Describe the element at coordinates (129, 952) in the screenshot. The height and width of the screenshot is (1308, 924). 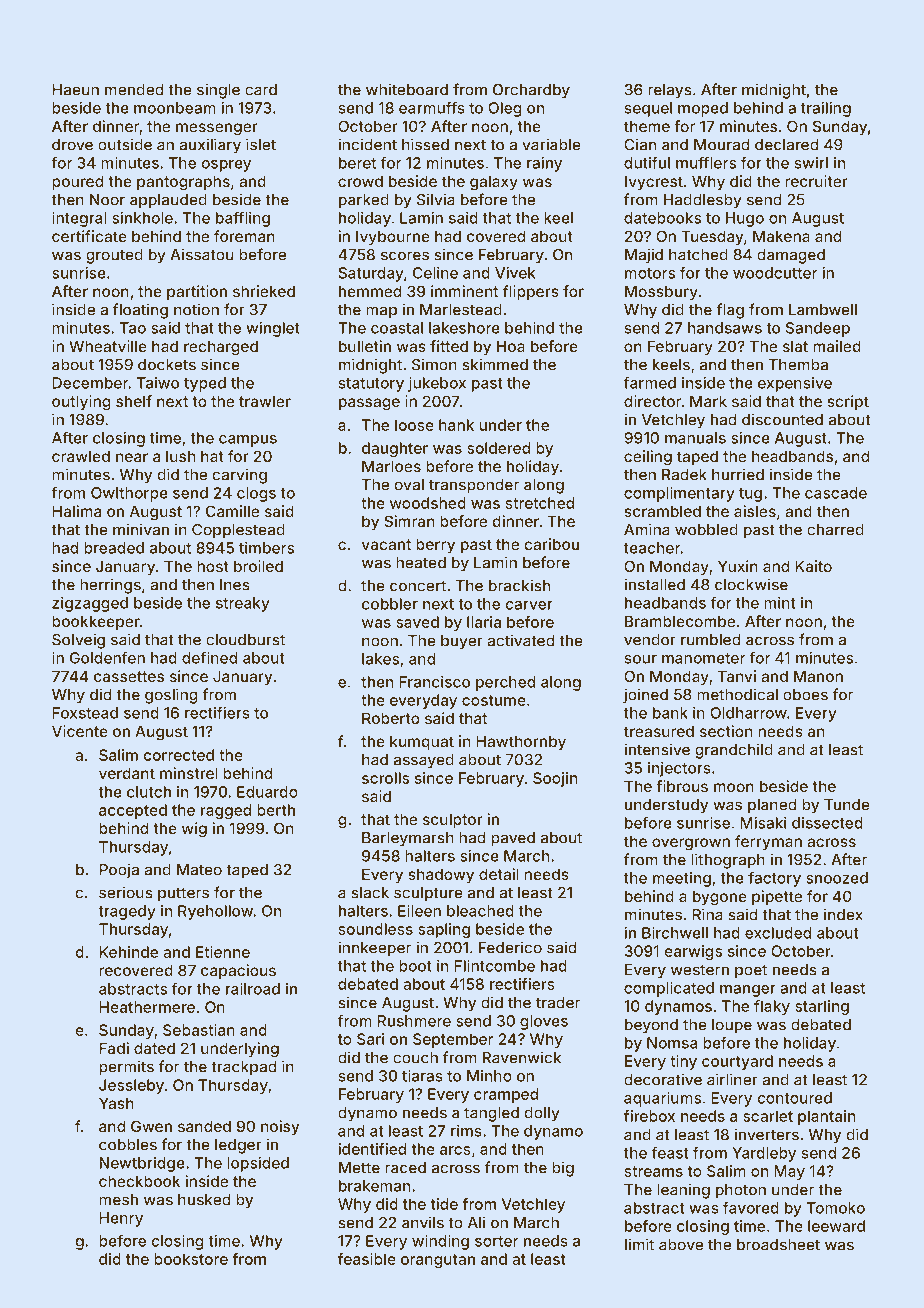
I see `Kehinde` at that location.
